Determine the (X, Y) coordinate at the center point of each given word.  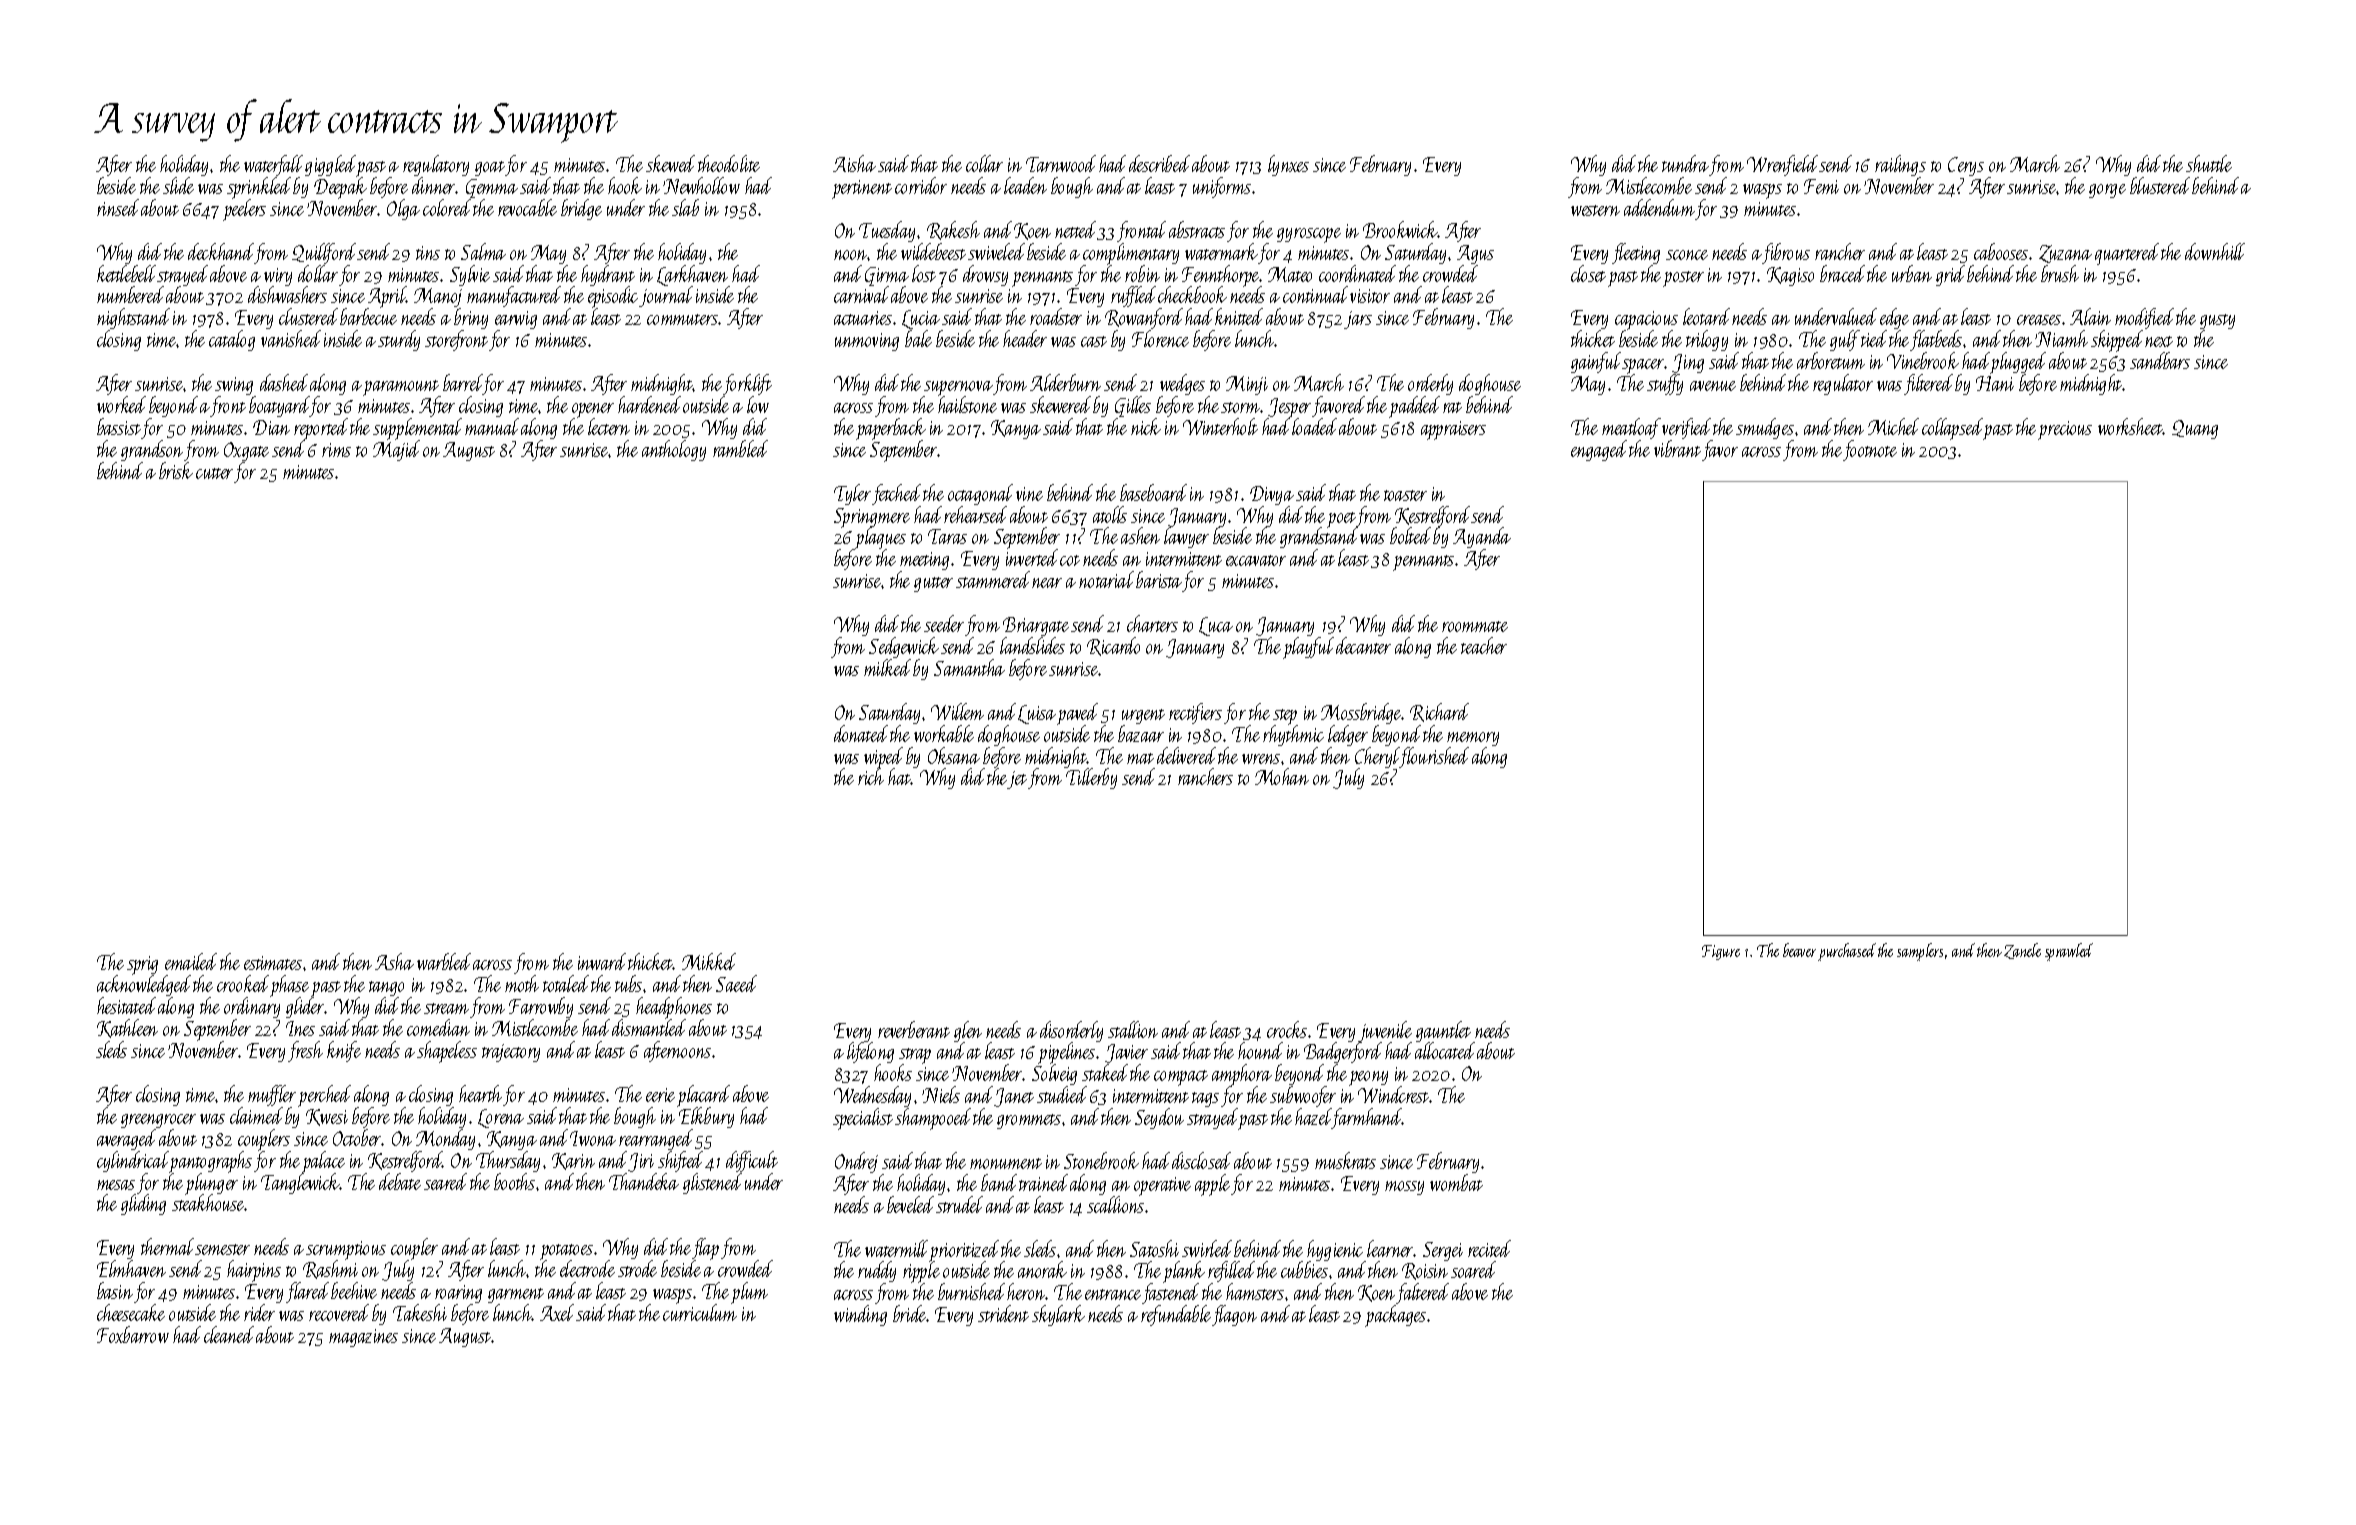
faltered (1422, 1293)
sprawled (2069, 952)
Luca (1216, 626)
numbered (130, 294)
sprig (142, 966)
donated (861, 733)
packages (1395, 1316)
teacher (1484, 645)
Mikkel (709, 961)
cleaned (229, 1334)
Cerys (1966, 166)
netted (1075, 229)
